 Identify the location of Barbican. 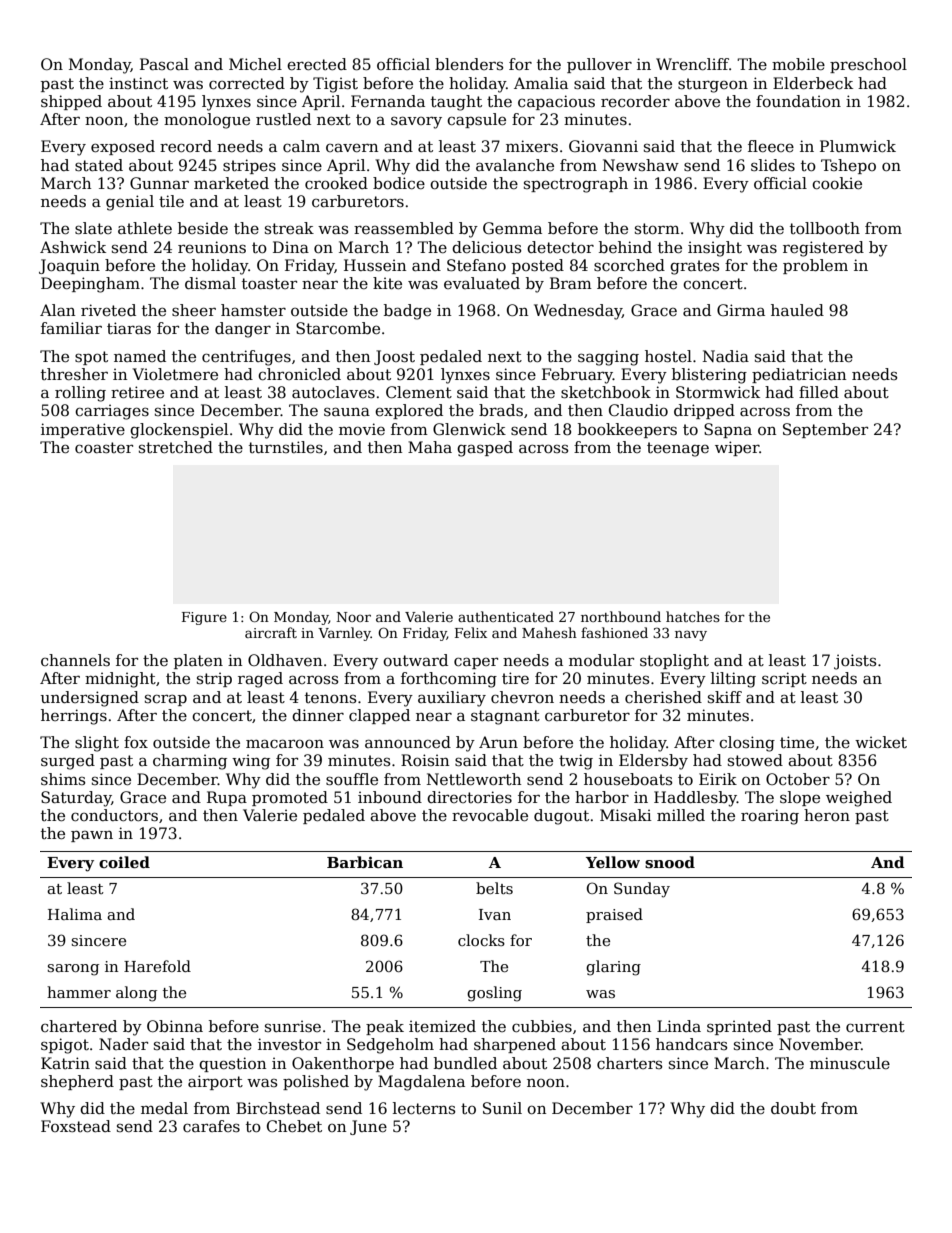
(365, 862).
